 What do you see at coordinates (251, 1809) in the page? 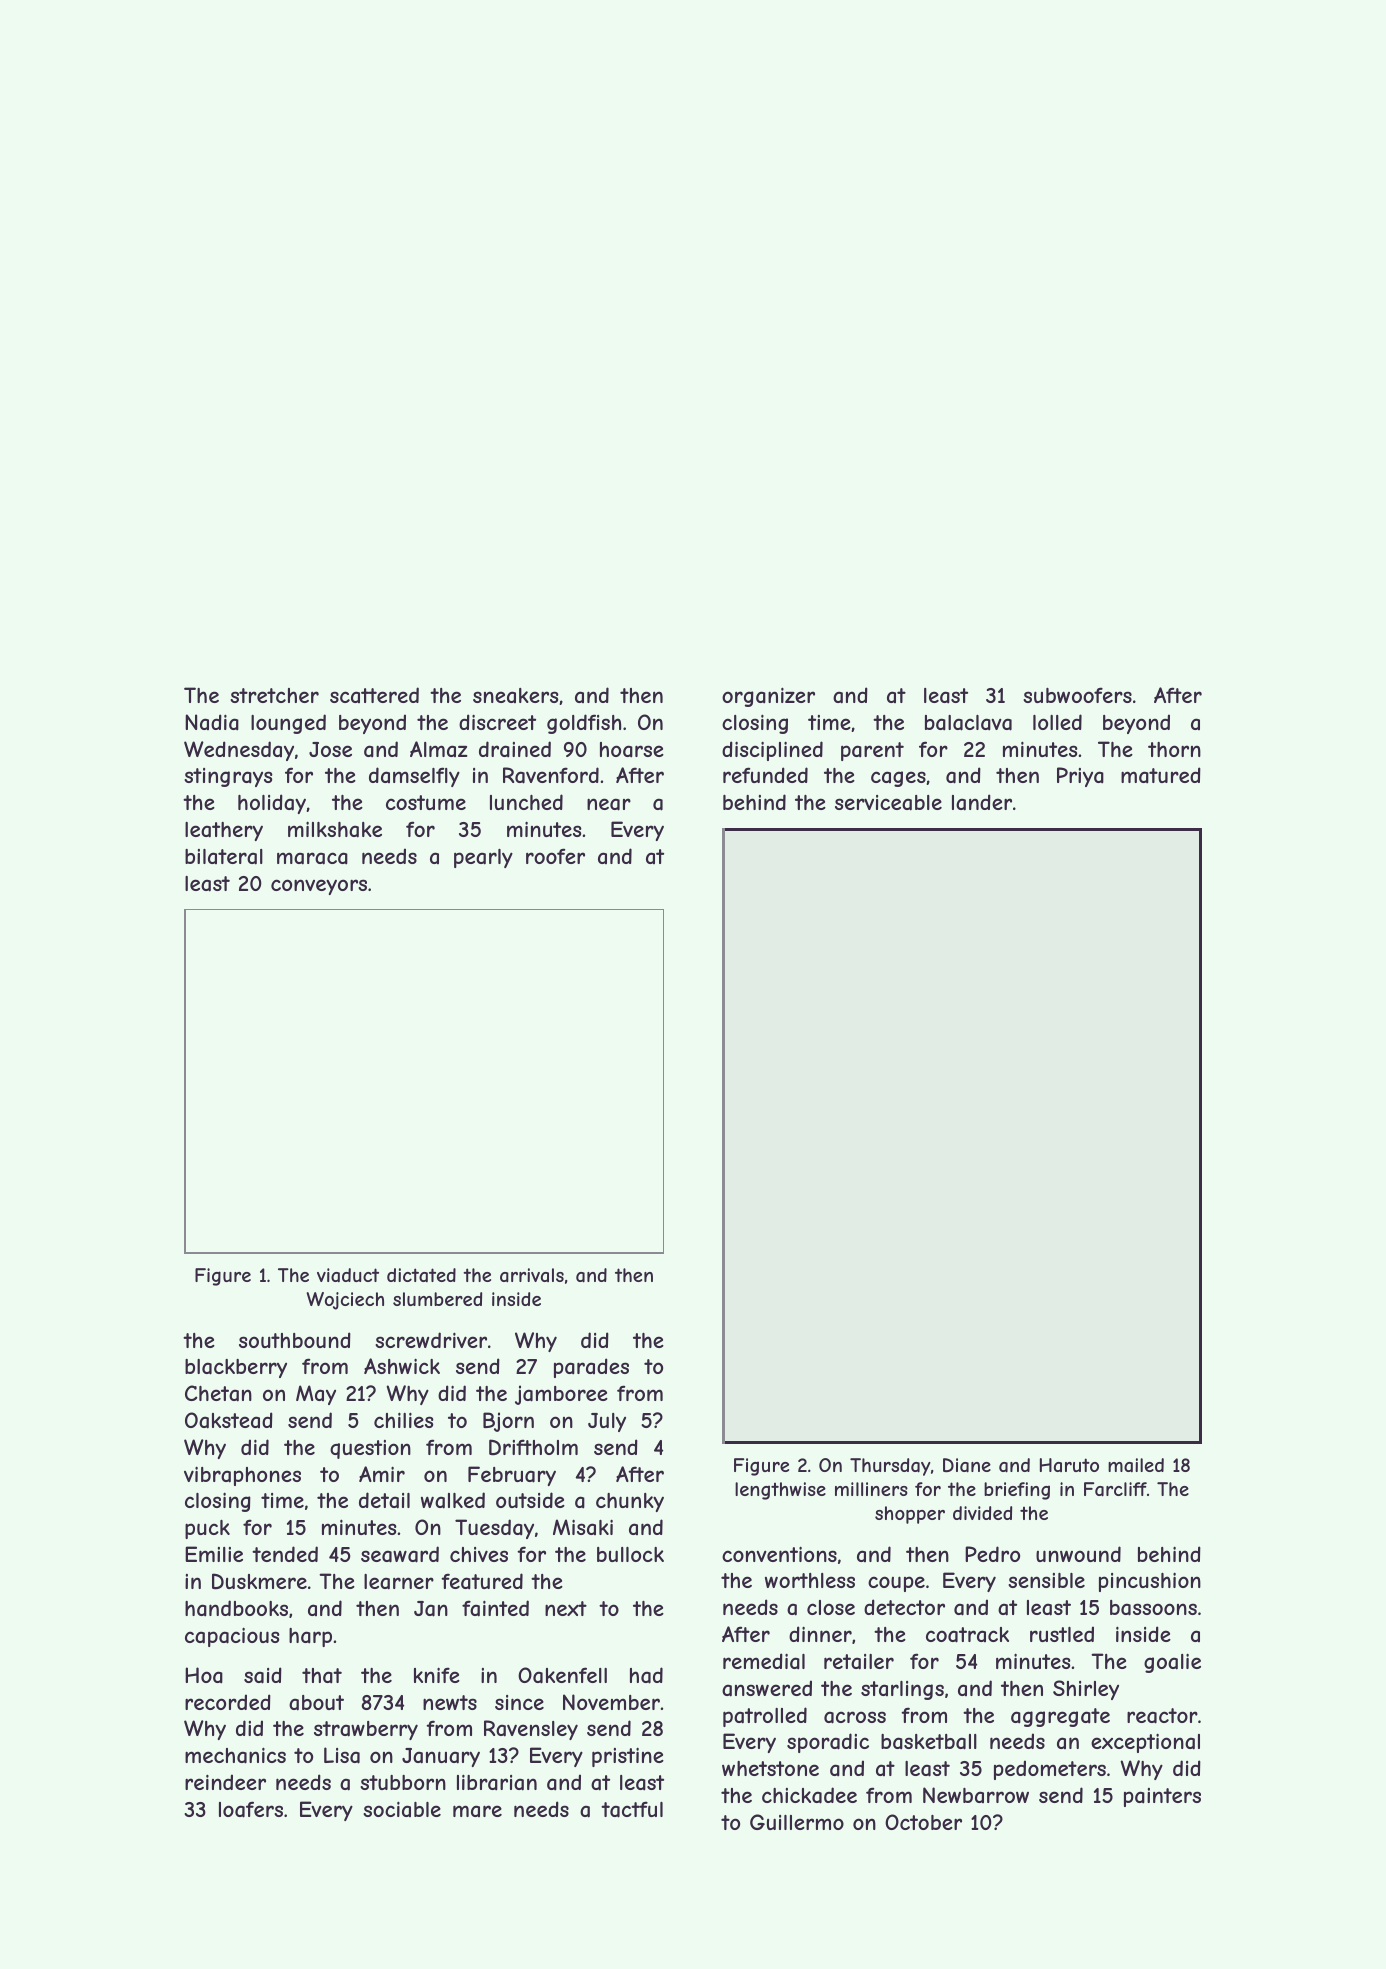
I see `loafers` at bounding box center [251, 1809].
